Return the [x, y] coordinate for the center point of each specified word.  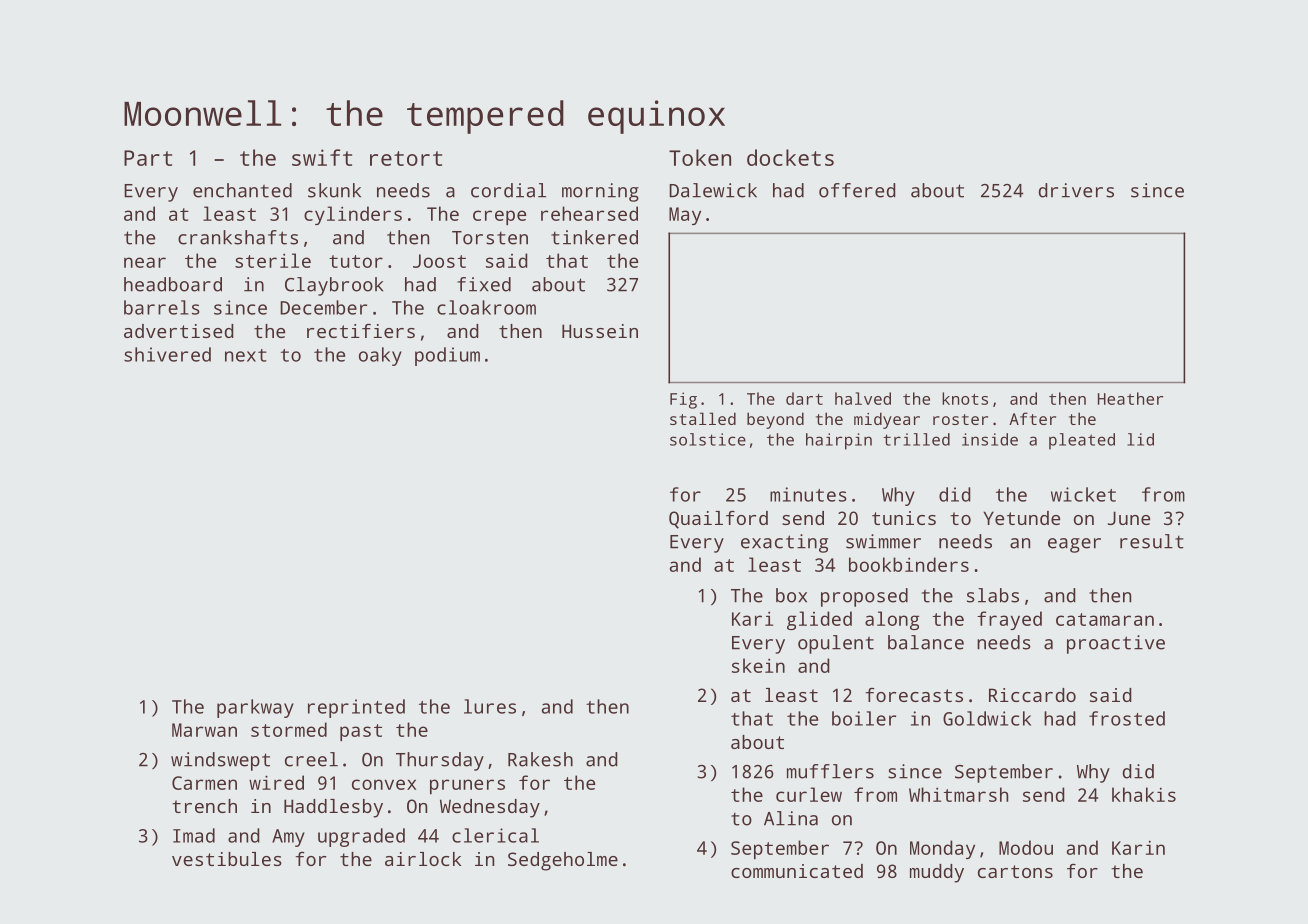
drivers [1076, 190]
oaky [380, 356]
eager [1074, 545]
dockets [790, 157]
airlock [423, 859]
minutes [808, 494]
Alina [791, 818]
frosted [1127, 718]
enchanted [242, 190]
